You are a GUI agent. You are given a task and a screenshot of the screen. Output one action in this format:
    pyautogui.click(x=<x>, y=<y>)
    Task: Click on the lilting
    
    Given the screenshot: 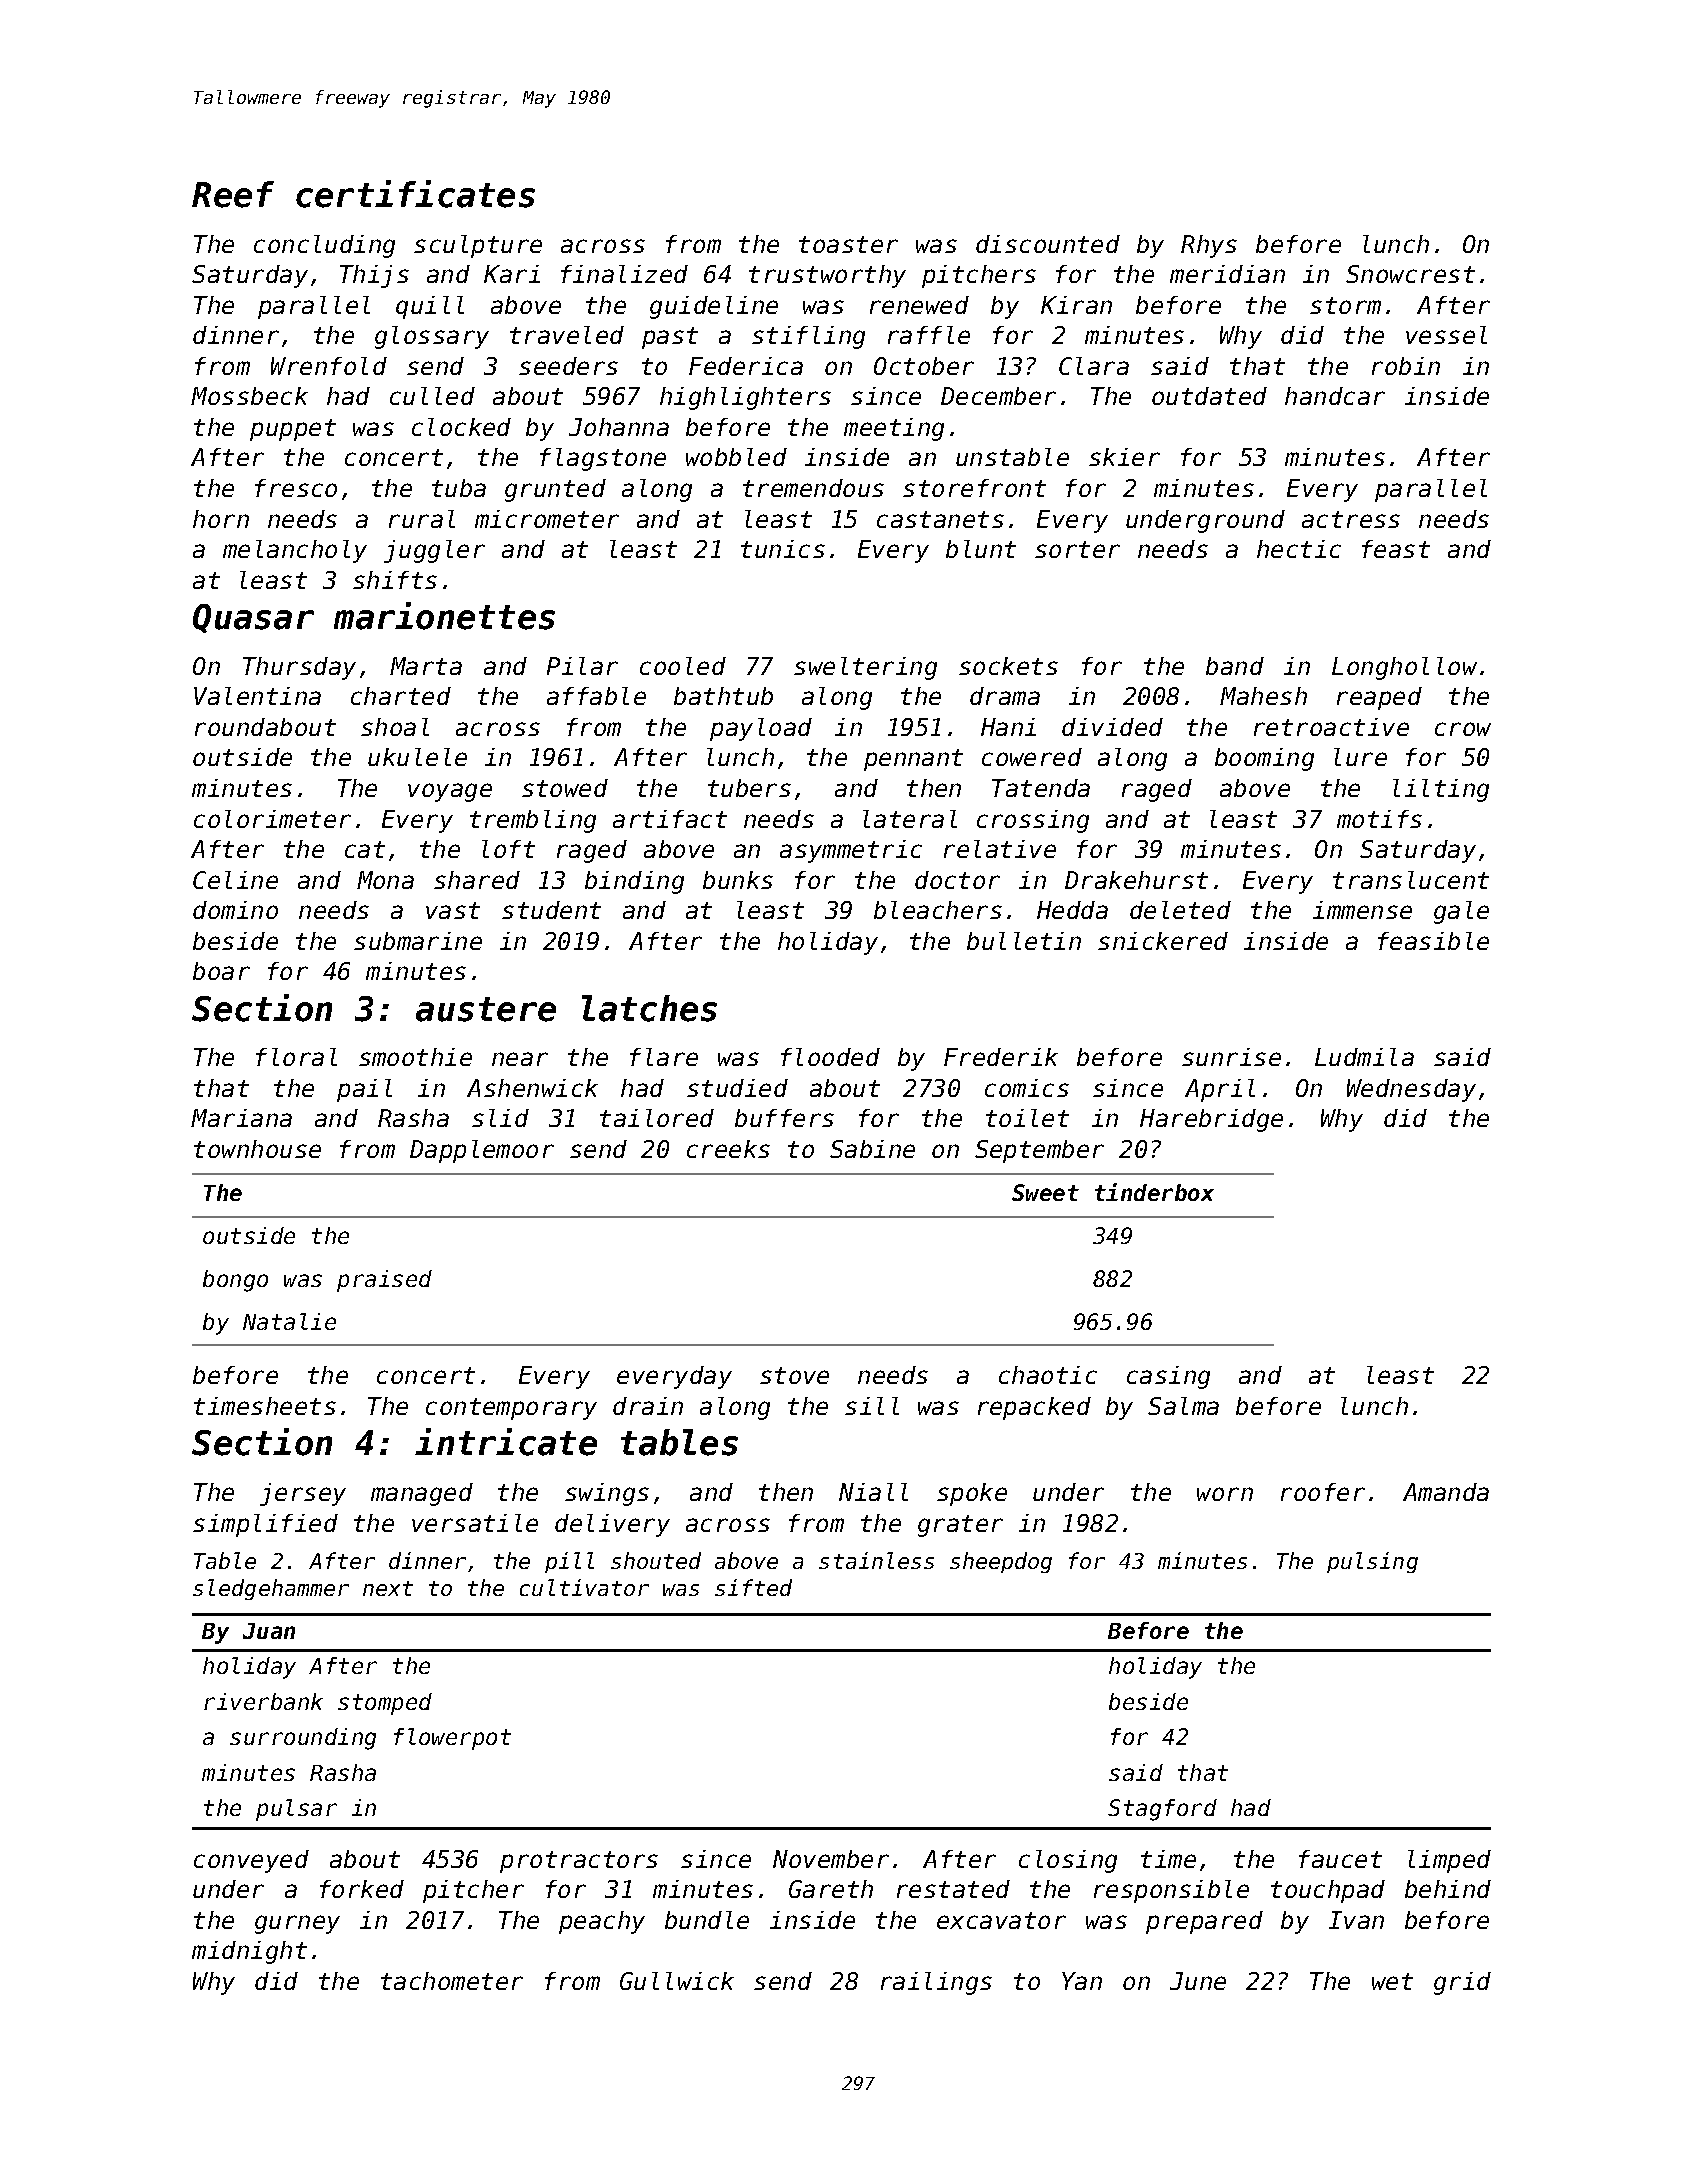 What is the action you would take?
    pyautogui.click(x=1441, y=790)
